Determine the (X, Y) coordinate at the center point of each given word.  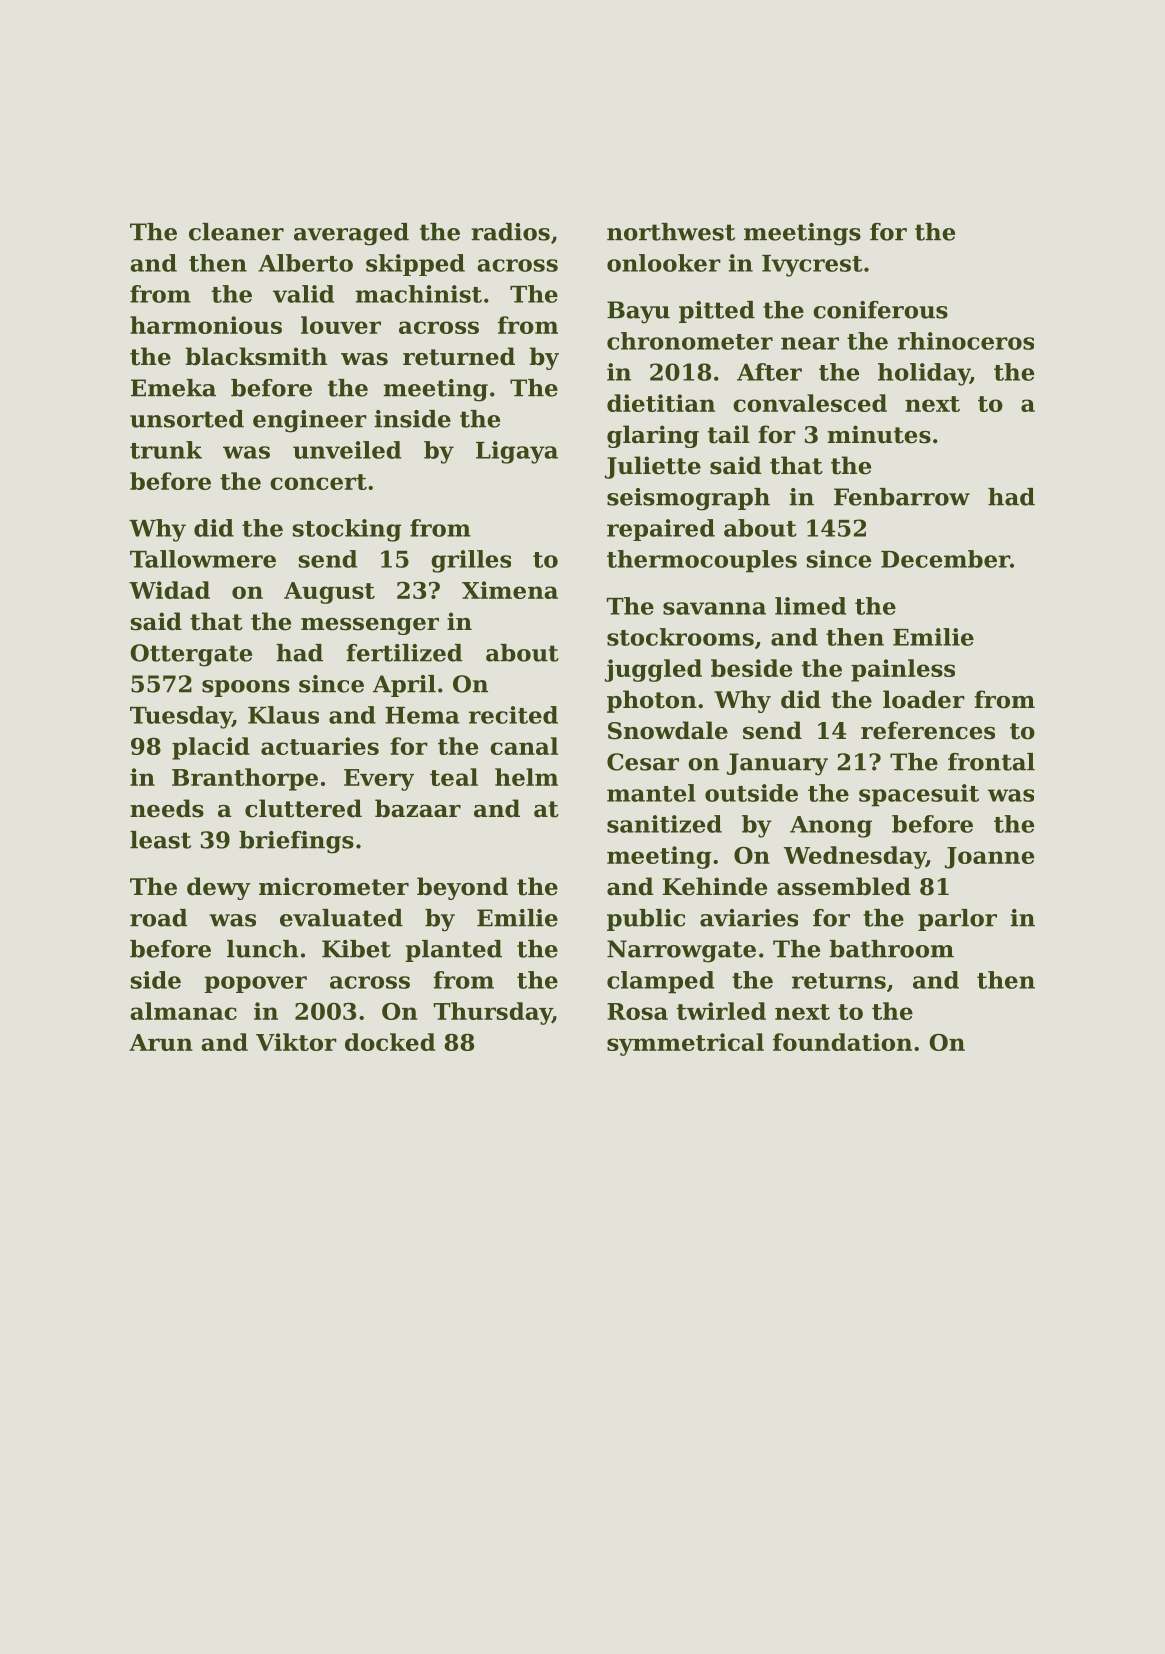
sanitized (664, 824)
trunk (166, 450)
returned (459, 356)
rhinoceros (966, 341)
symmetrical (685, 1044)
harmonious (206, 325)
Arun (161, 1042)
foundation (842, 1042)
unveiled (347, 450)
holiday (924, 374)
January (777, 764)
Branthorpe (245, 779)
